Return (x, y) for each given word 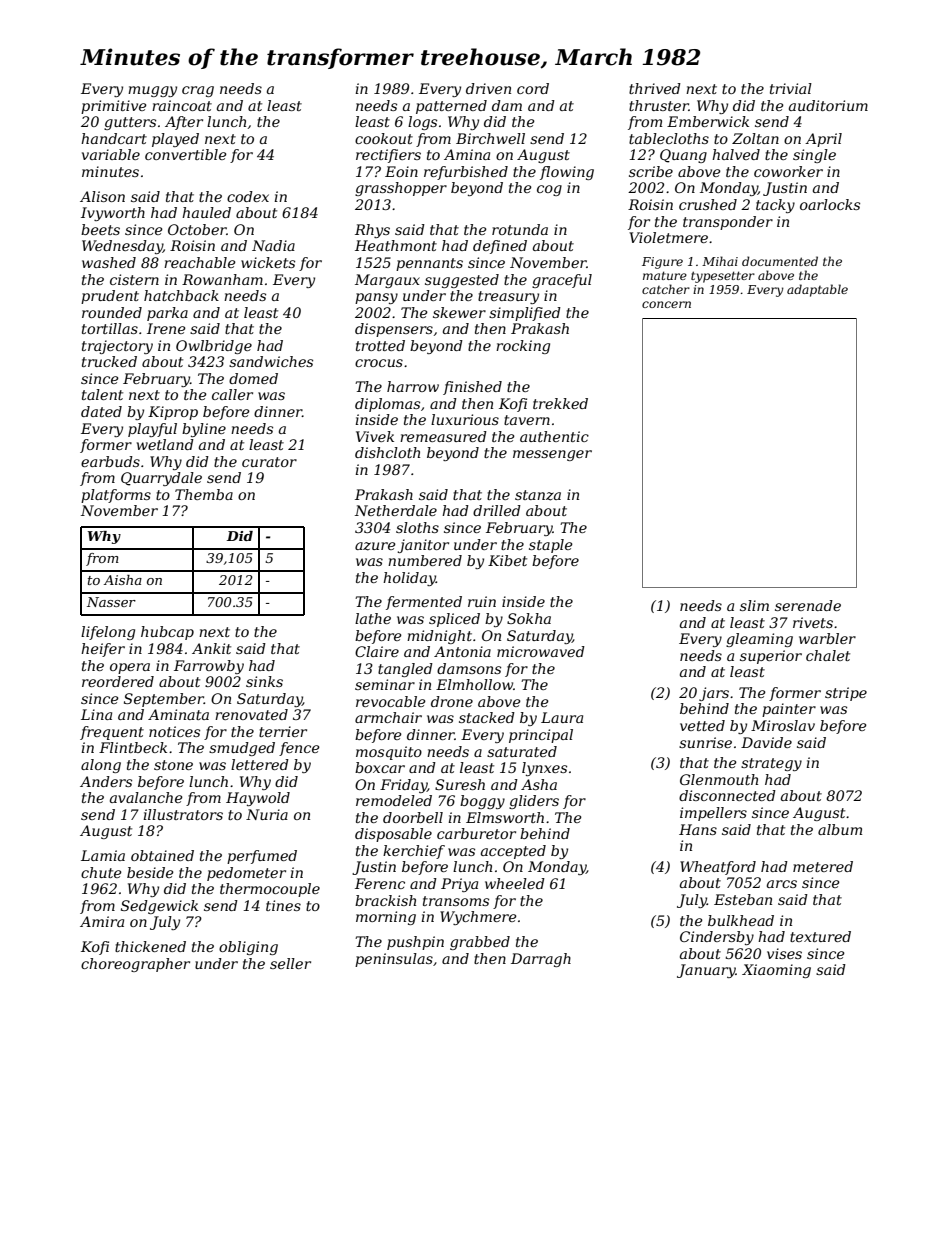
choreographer (135, 965)
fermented (424, 603)
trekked (560, 403)
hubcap (167, 633)
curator (269, 462)
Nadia (273, 245)
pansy (376, 298)
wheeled (515, 883)
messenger (552, 455)
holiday (409, 579)
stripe (846, 694)
